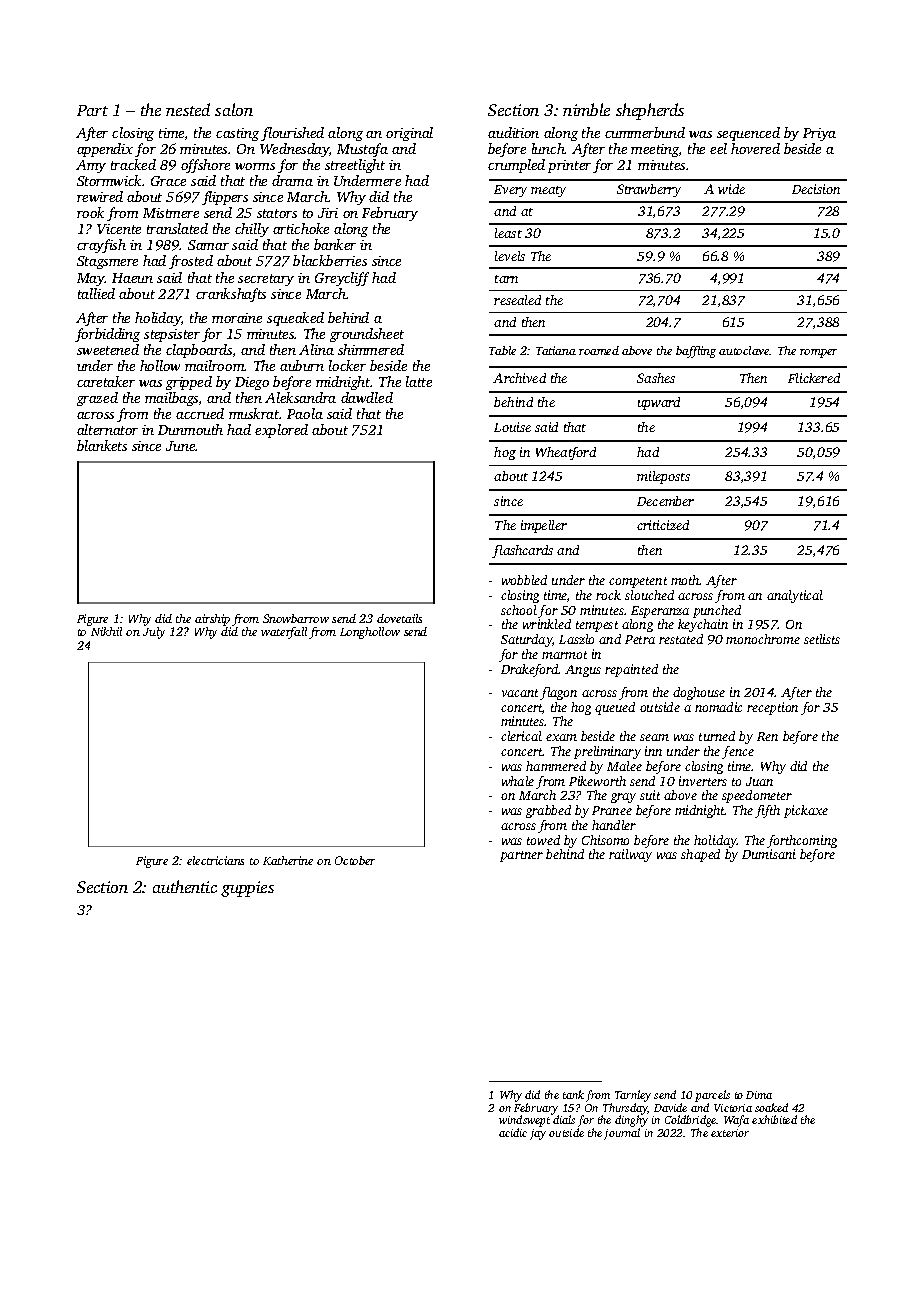  Describe the element at coordinates (524, 1121) in the screenshot. I see `windswept` at that location.
